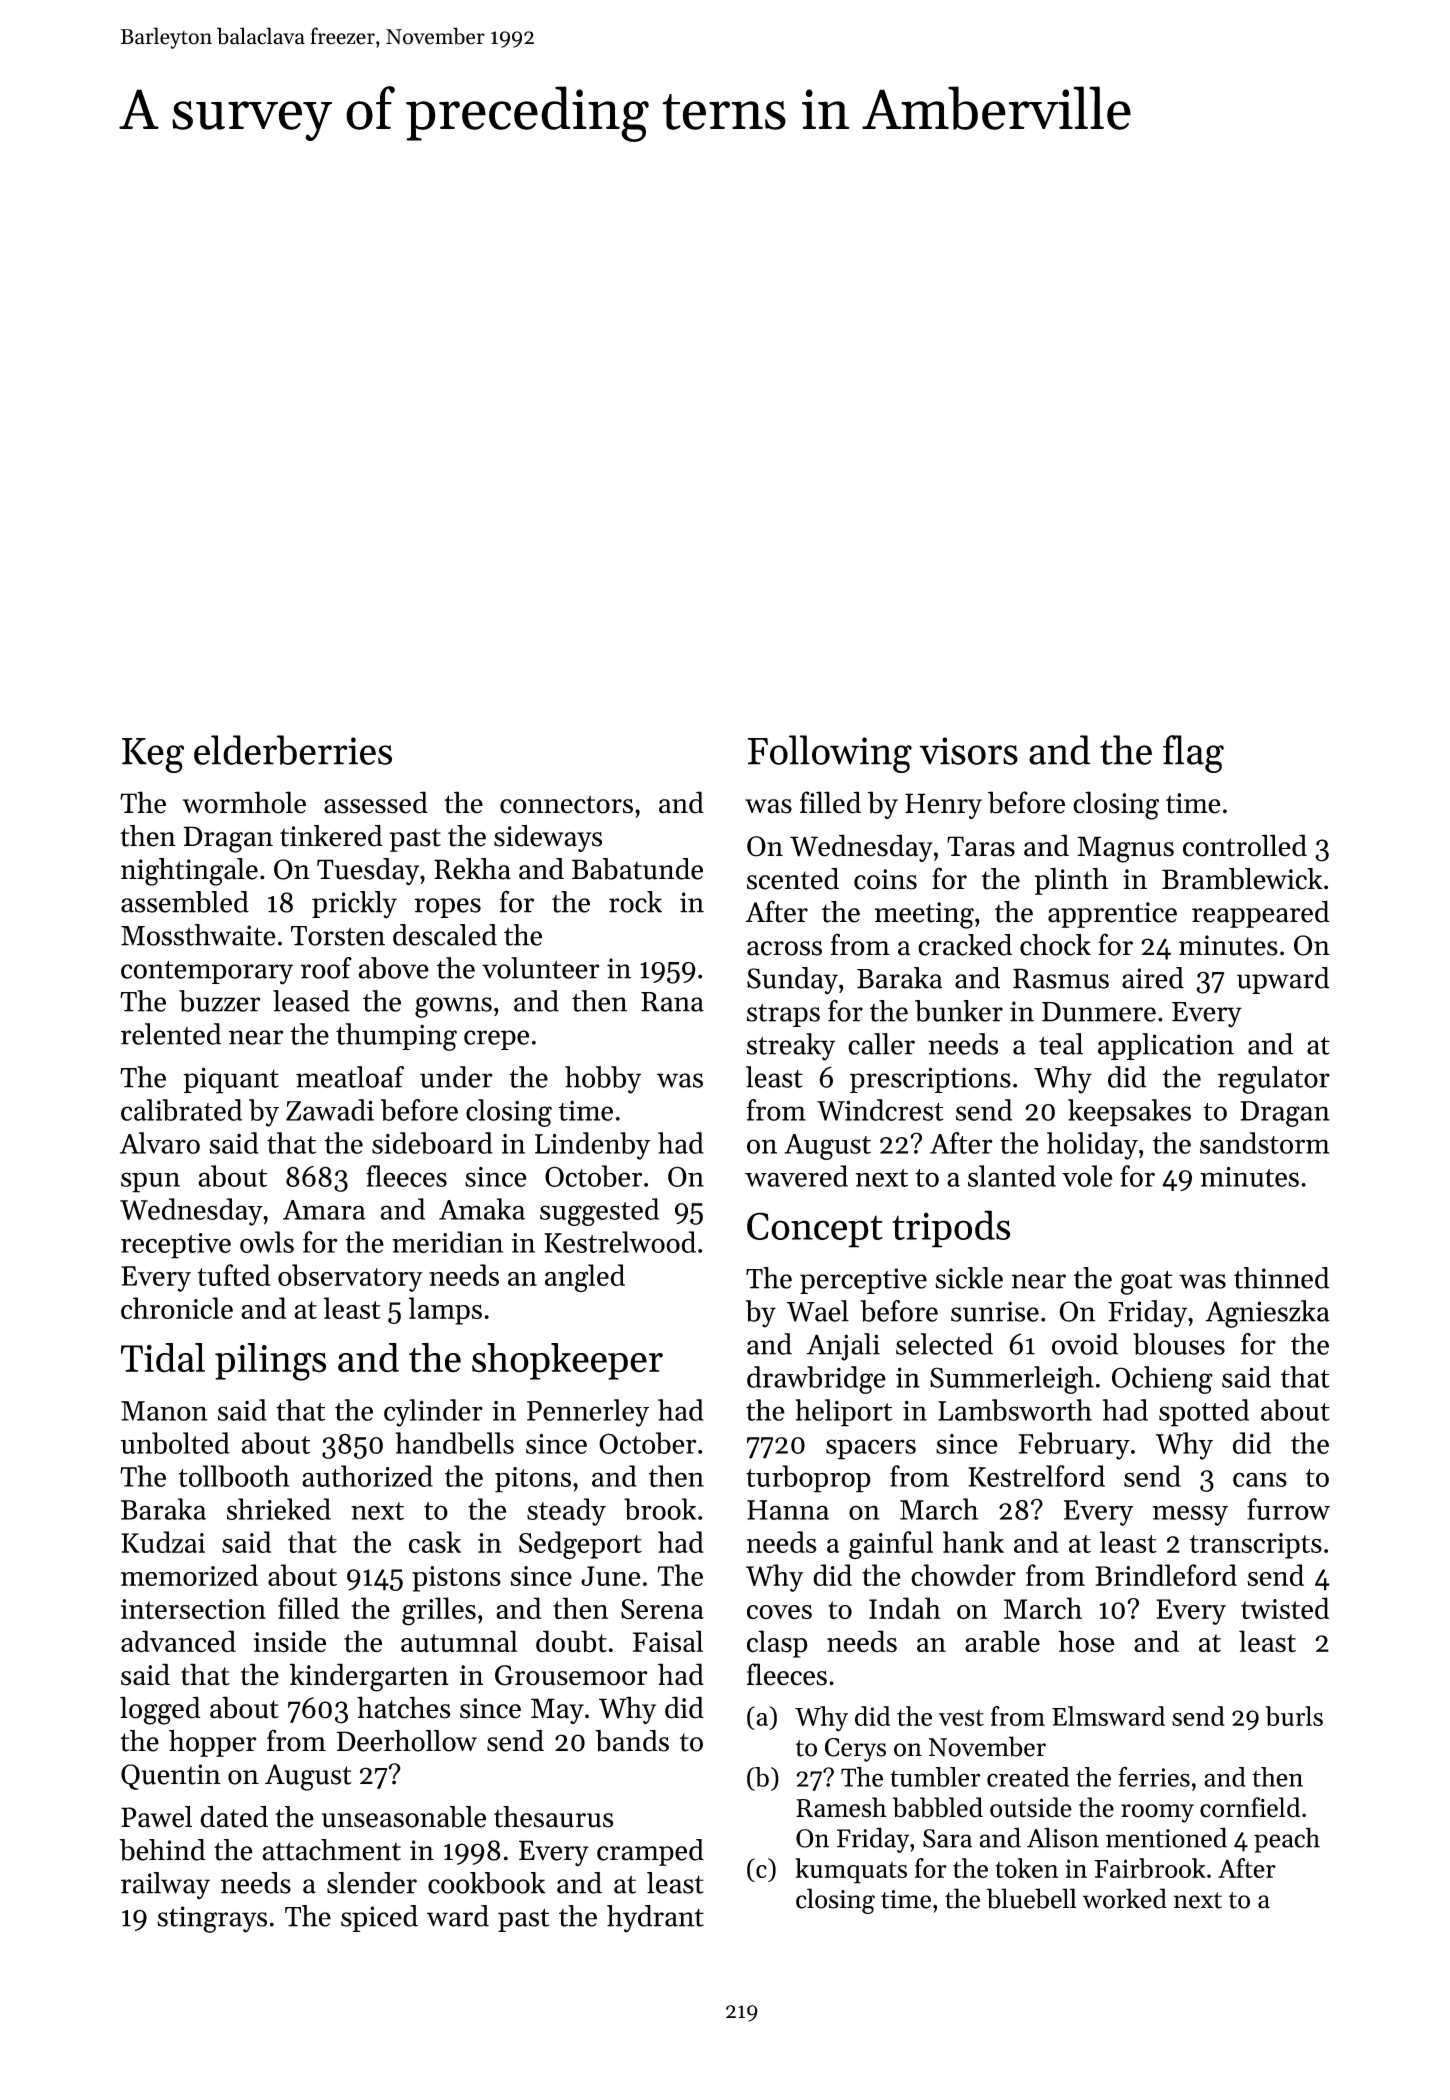  Describe the element at coordinates (935, 1777) in the screenshot. I see `tumbler` at that location.
